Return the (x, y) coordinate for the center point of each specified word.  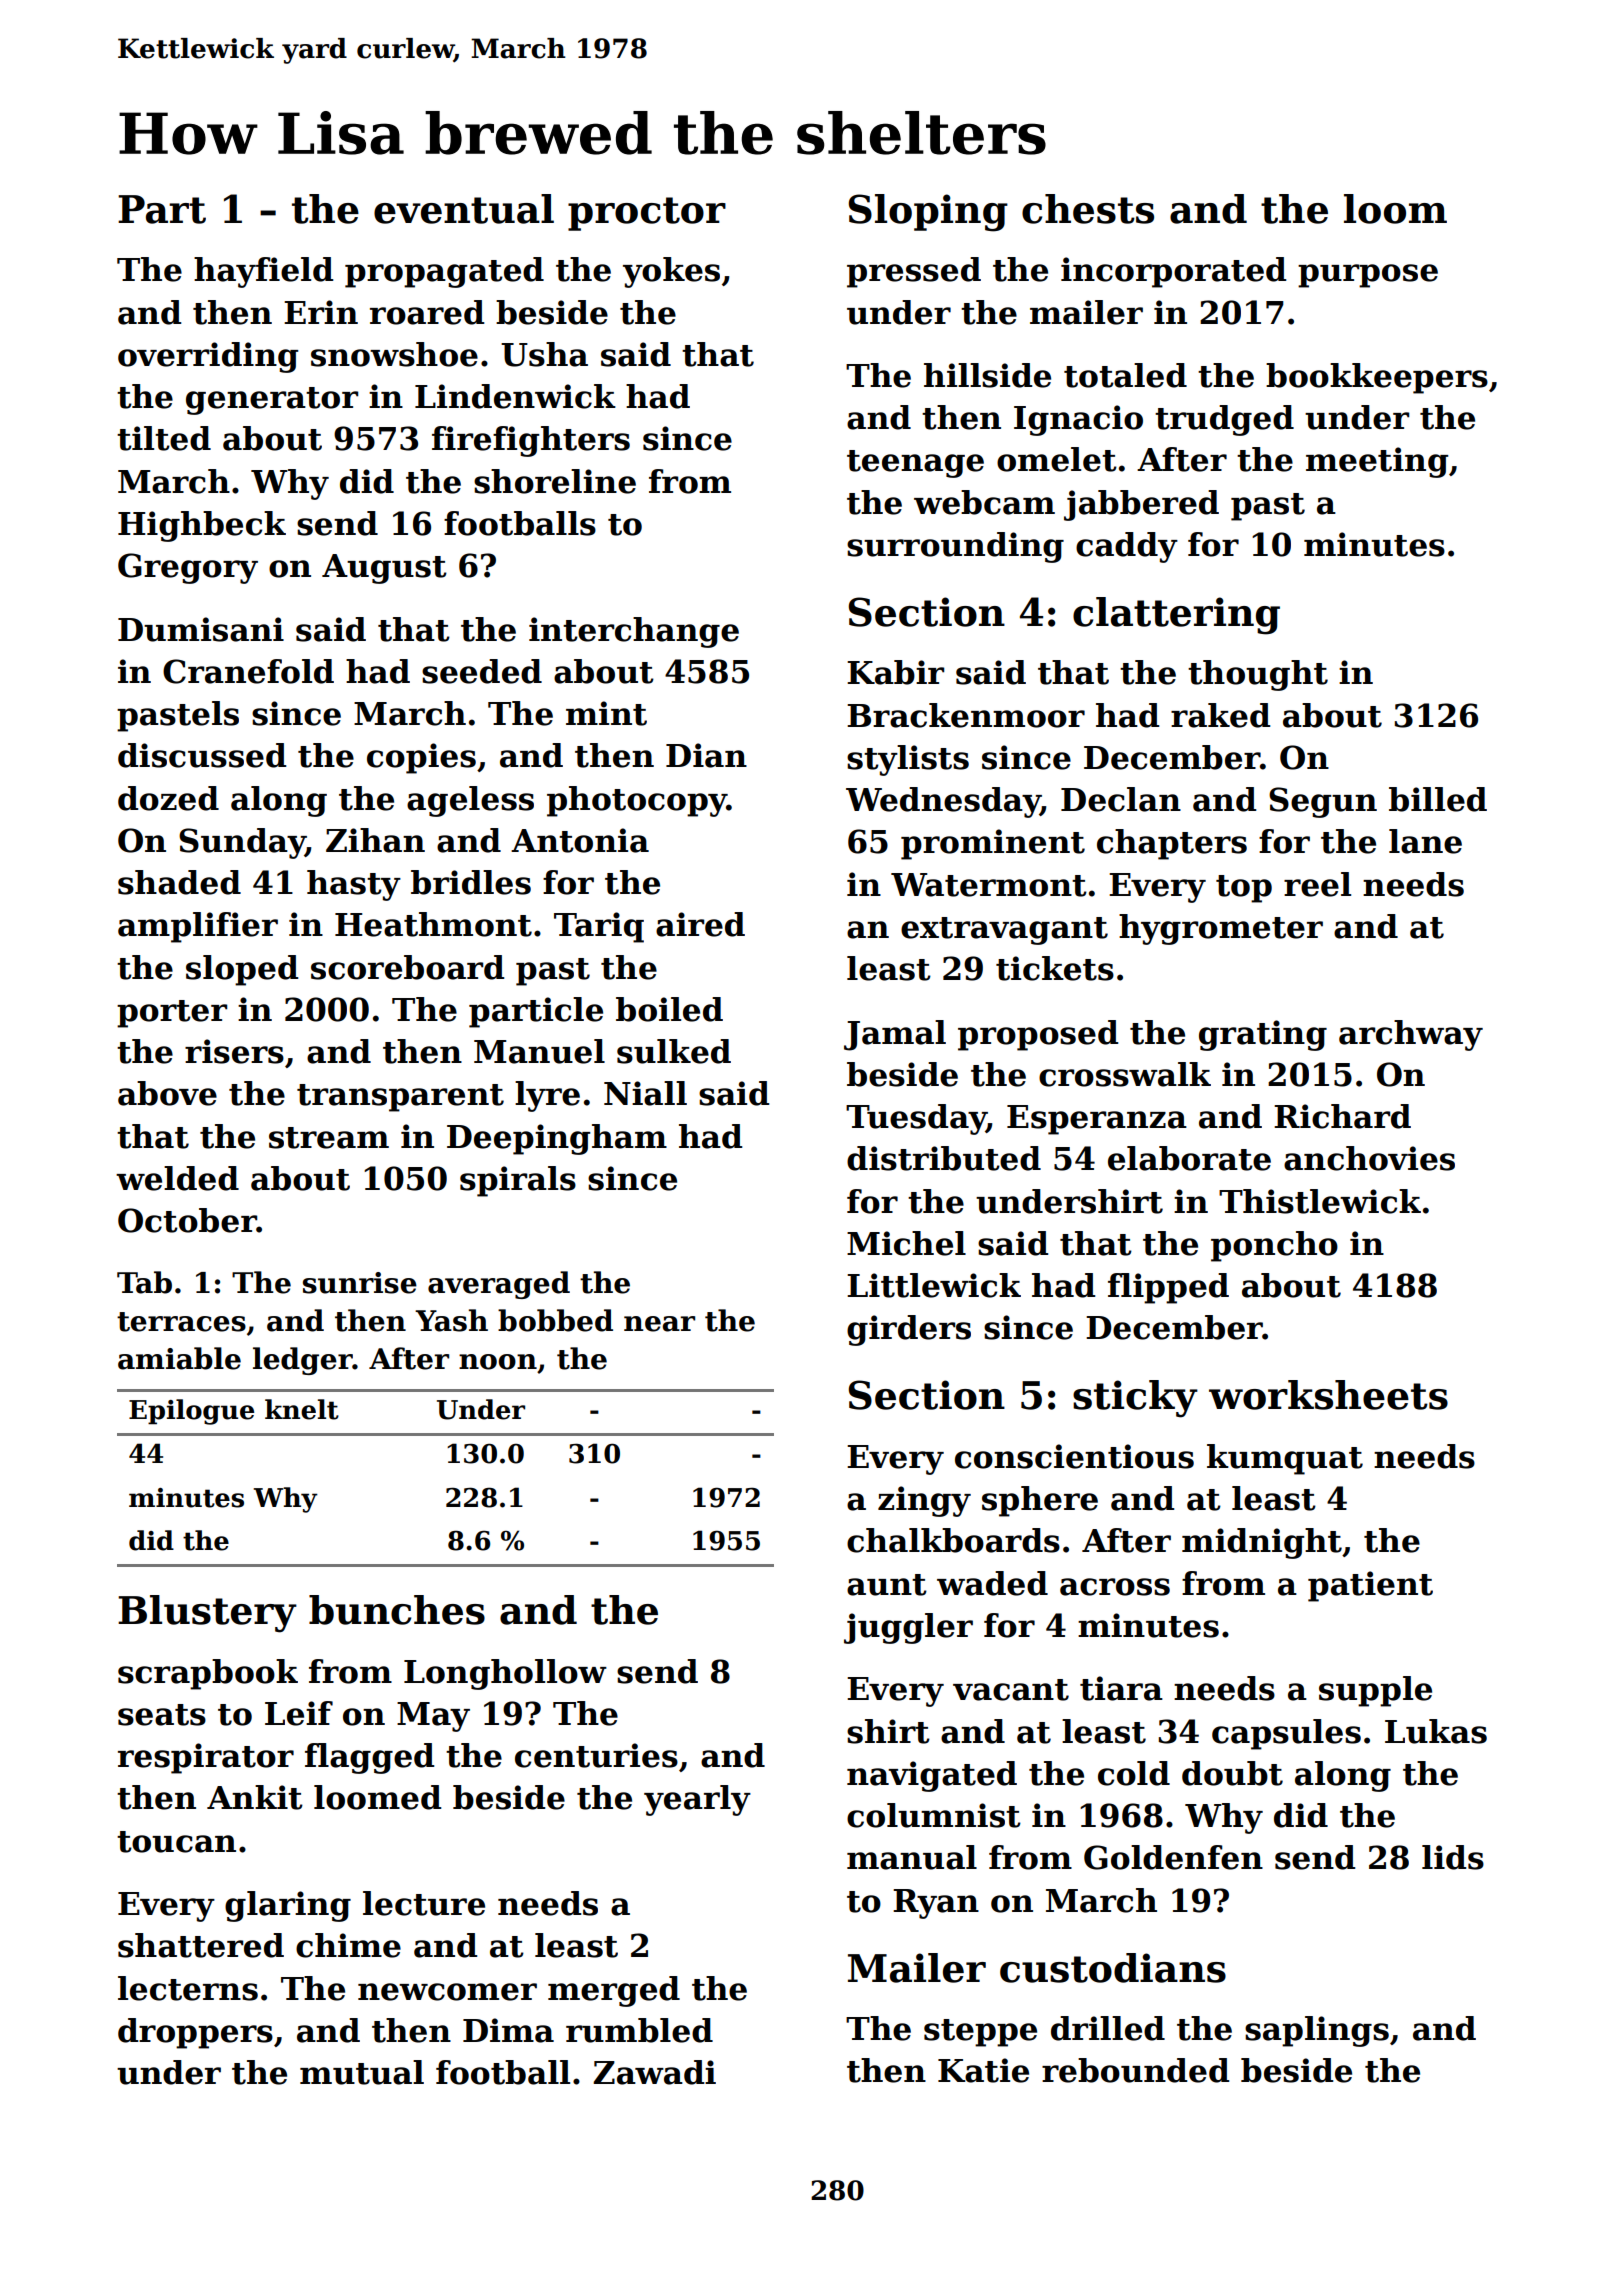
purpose (1368, 276)
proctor (647, 214)
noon (498, 1362)
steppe (980, 2033)
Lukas (1436, 1731)
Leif (299, 1713)
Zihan (375, 840)
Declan (1121, 799)
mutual (362, 2072)
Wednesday (943, 802)
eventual (464, 209)
